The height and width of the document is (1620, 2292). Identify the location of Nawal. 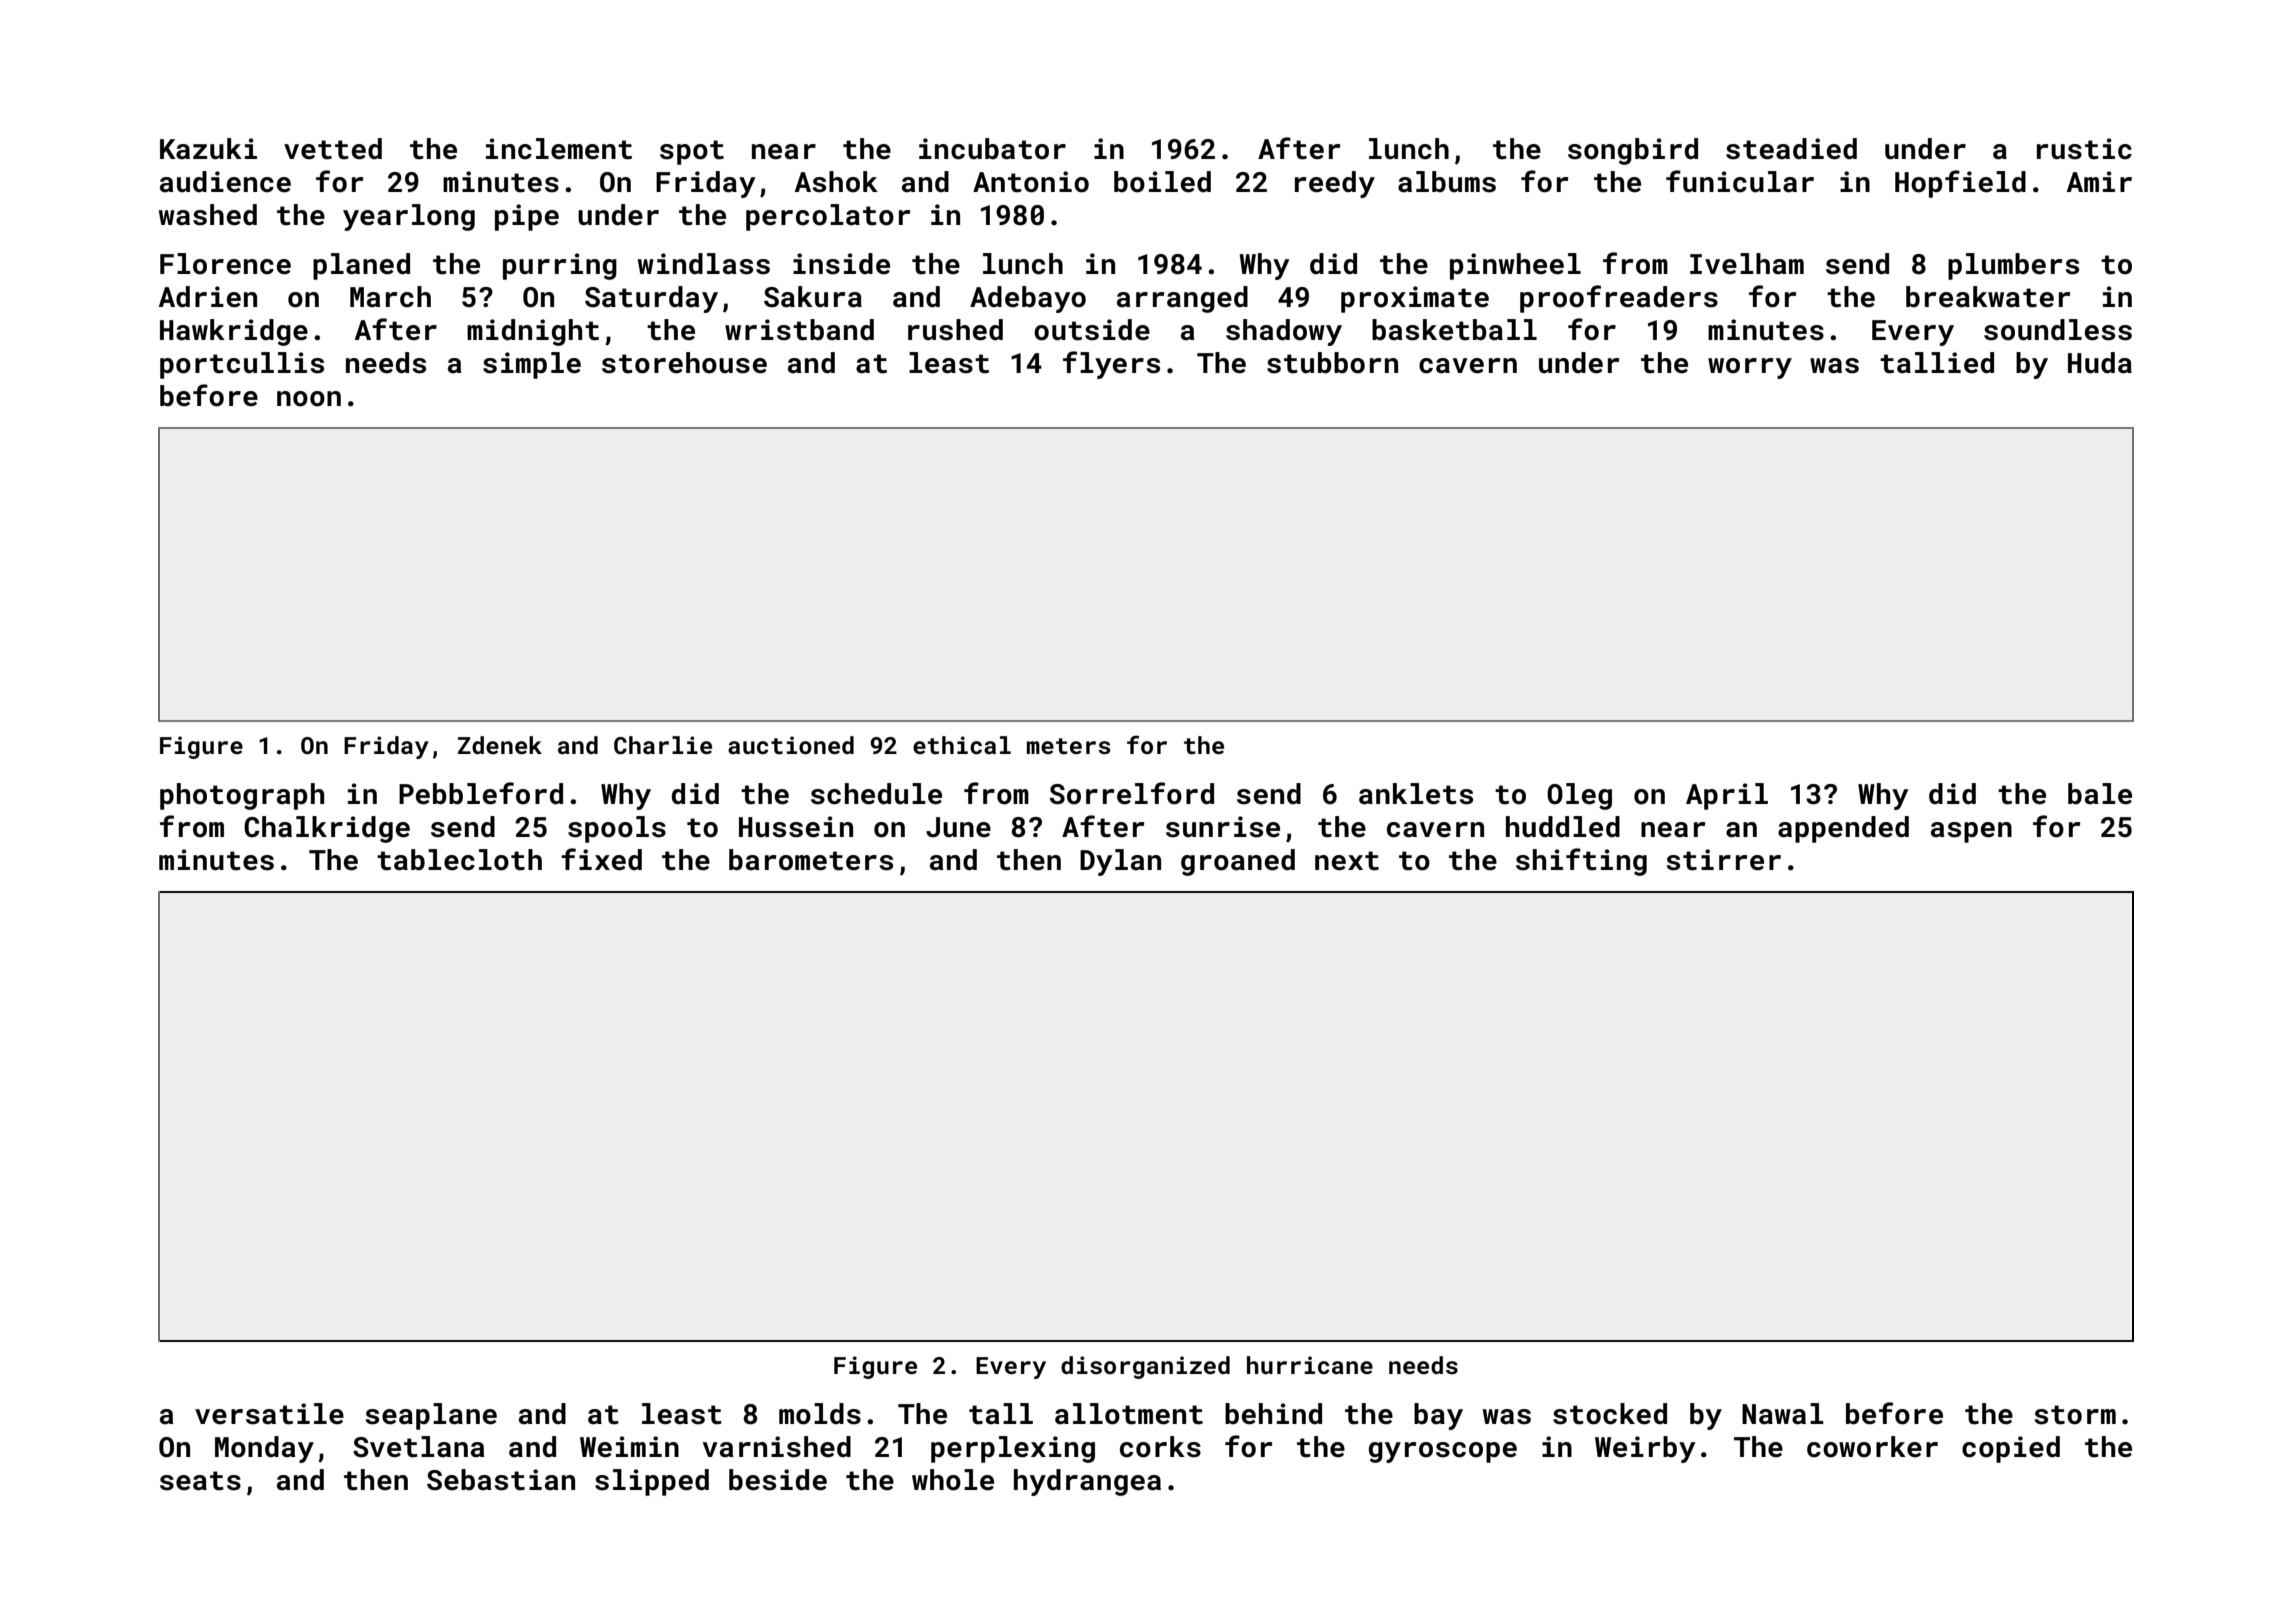
(1783, 1414).
